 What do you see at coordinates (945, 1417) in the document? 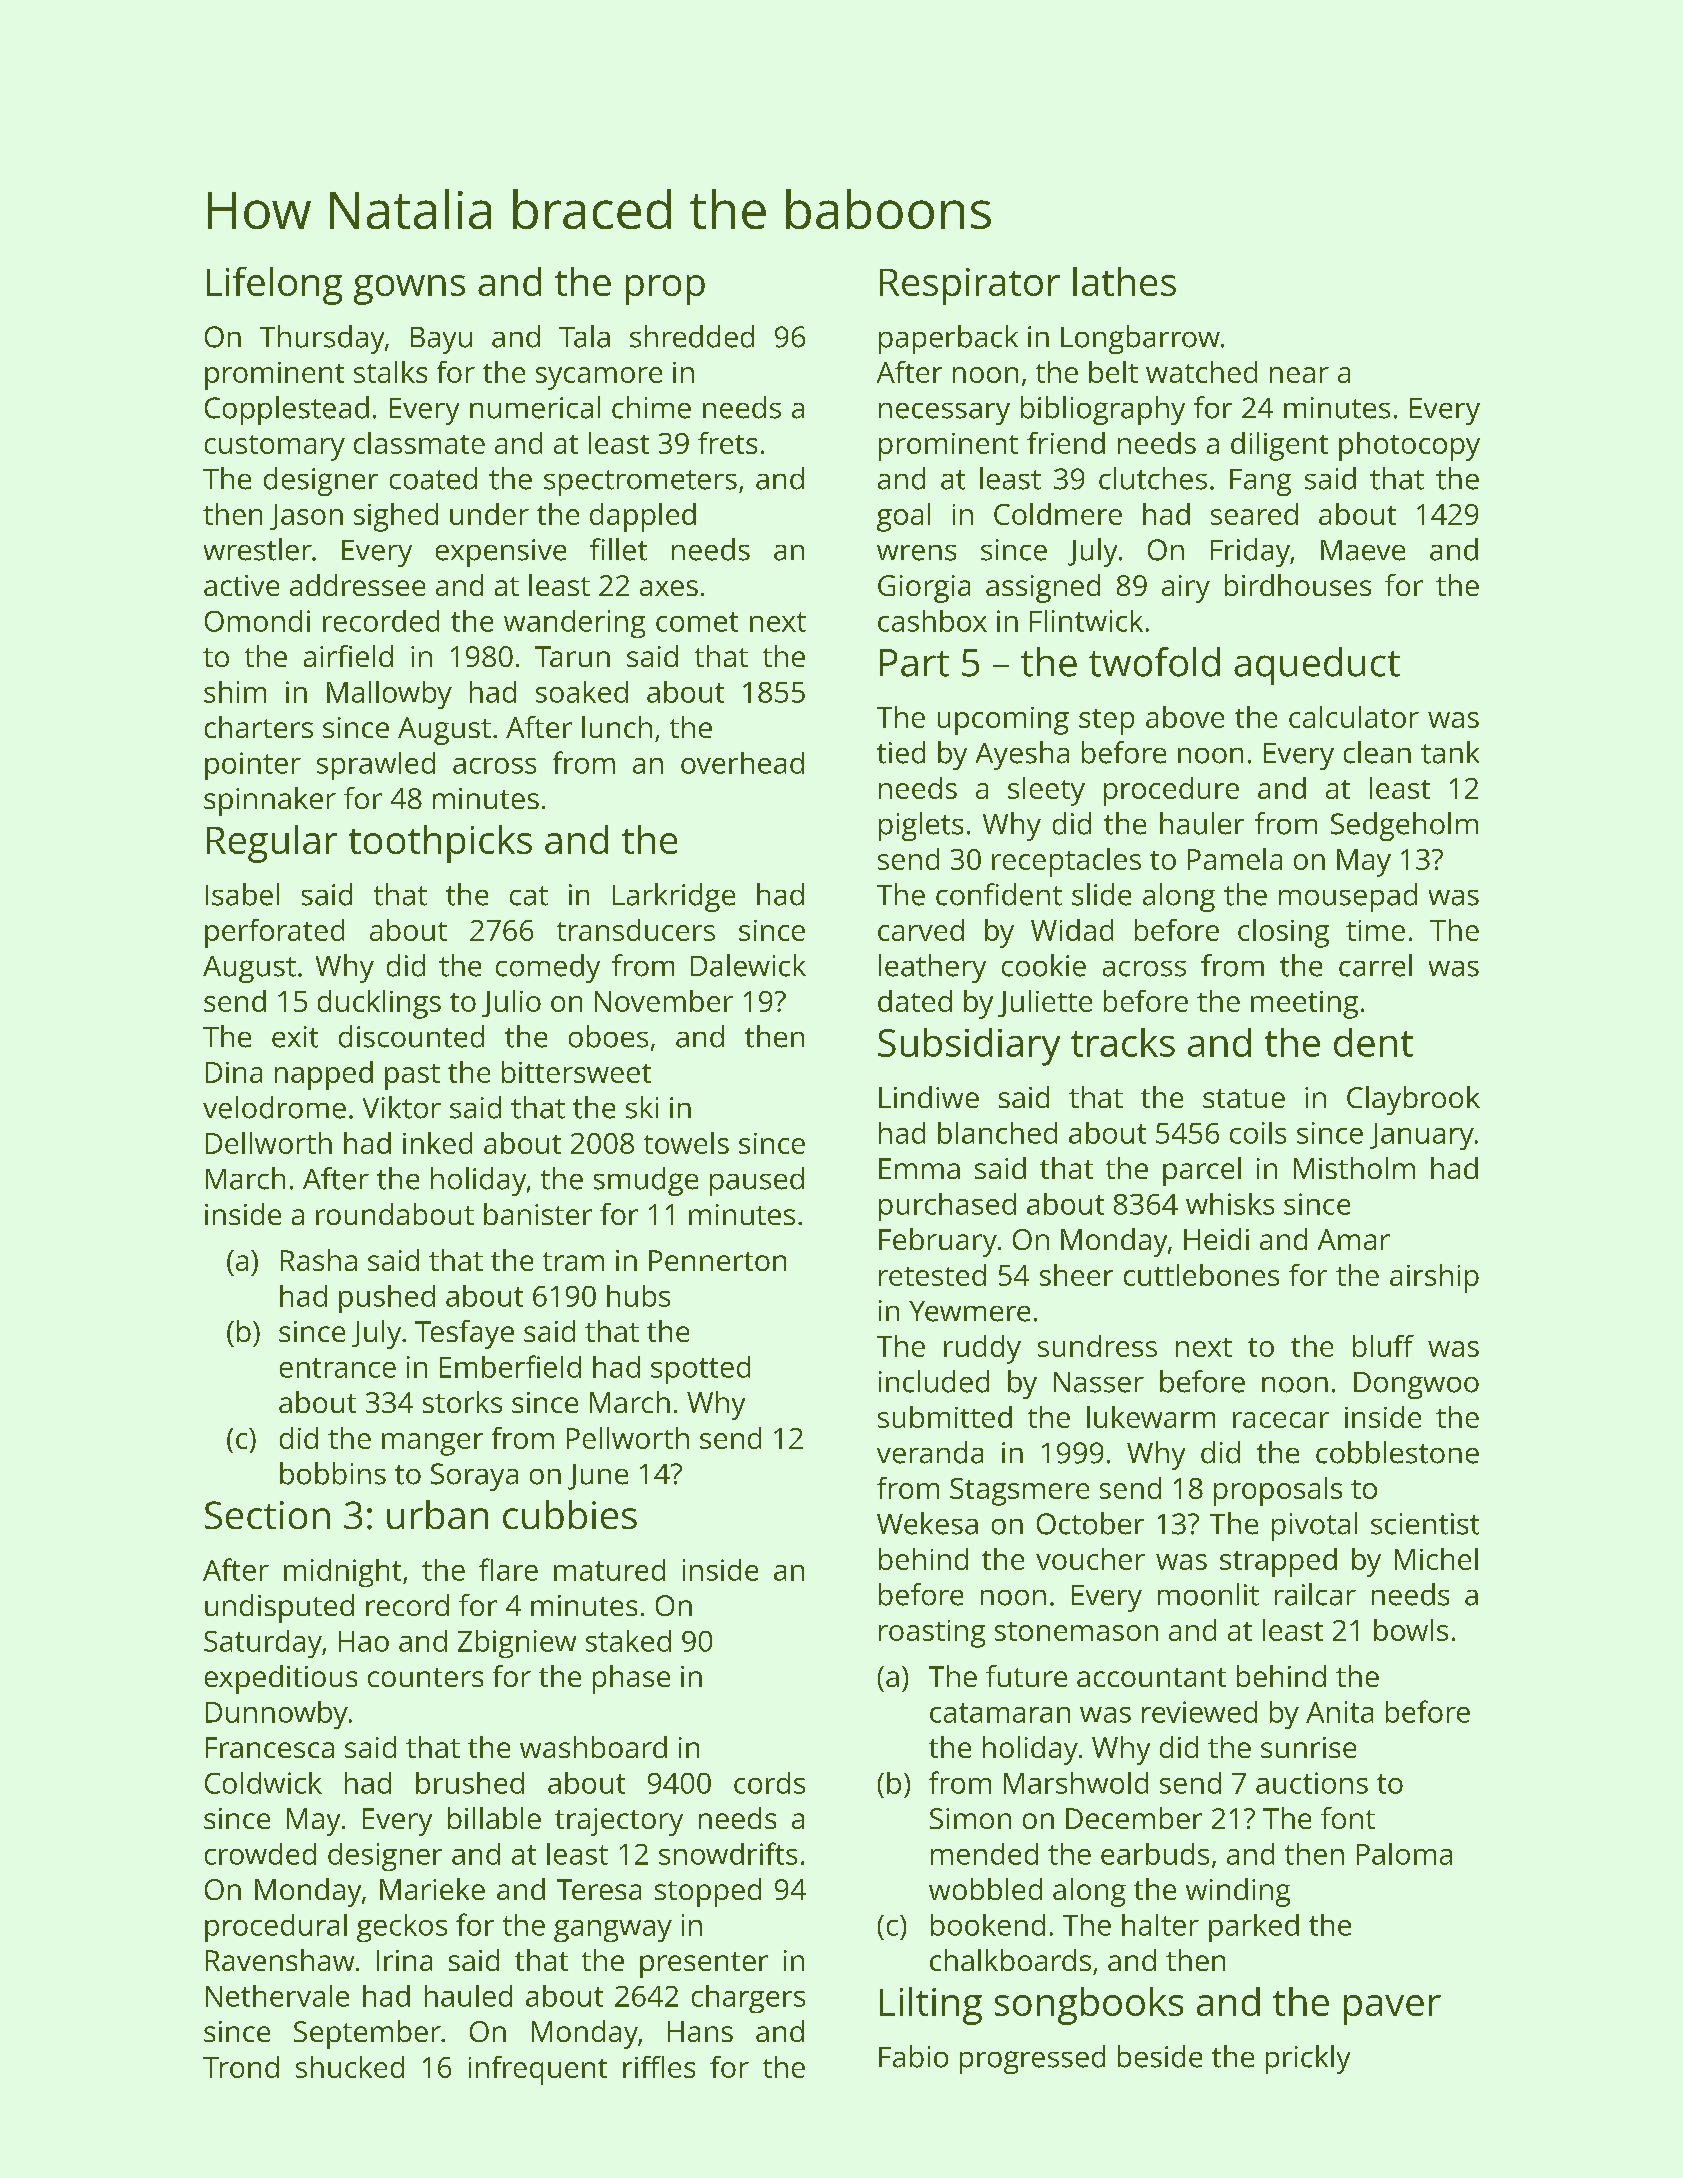
I see `submitted` at bounding box center [945, 1417].
